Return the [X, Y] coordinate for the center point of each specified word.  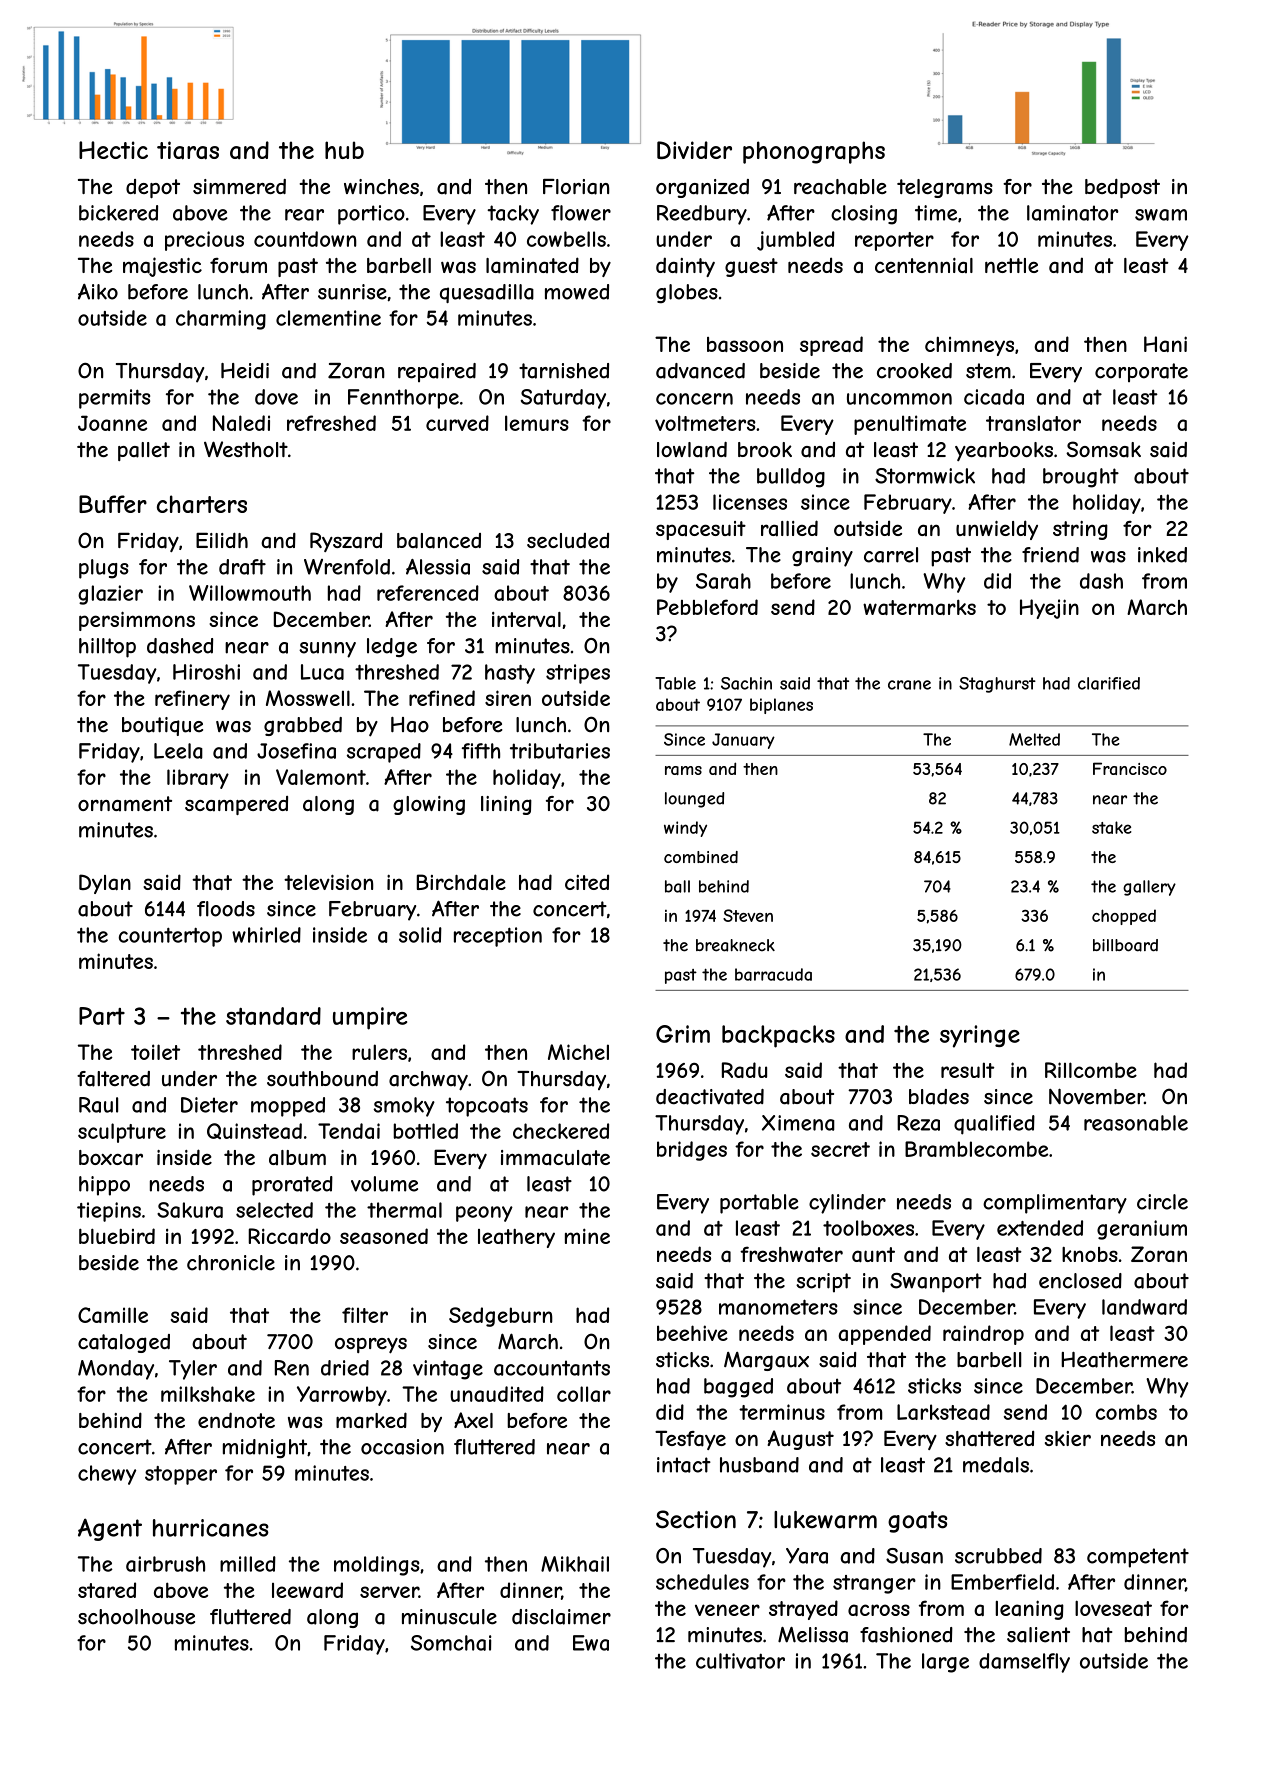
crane [909, 685]
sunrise [352, 292]
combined [701, 857]
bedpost [1122, 188]
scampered [236, 805]
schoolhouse [136, 1617]
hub [344, 150]
